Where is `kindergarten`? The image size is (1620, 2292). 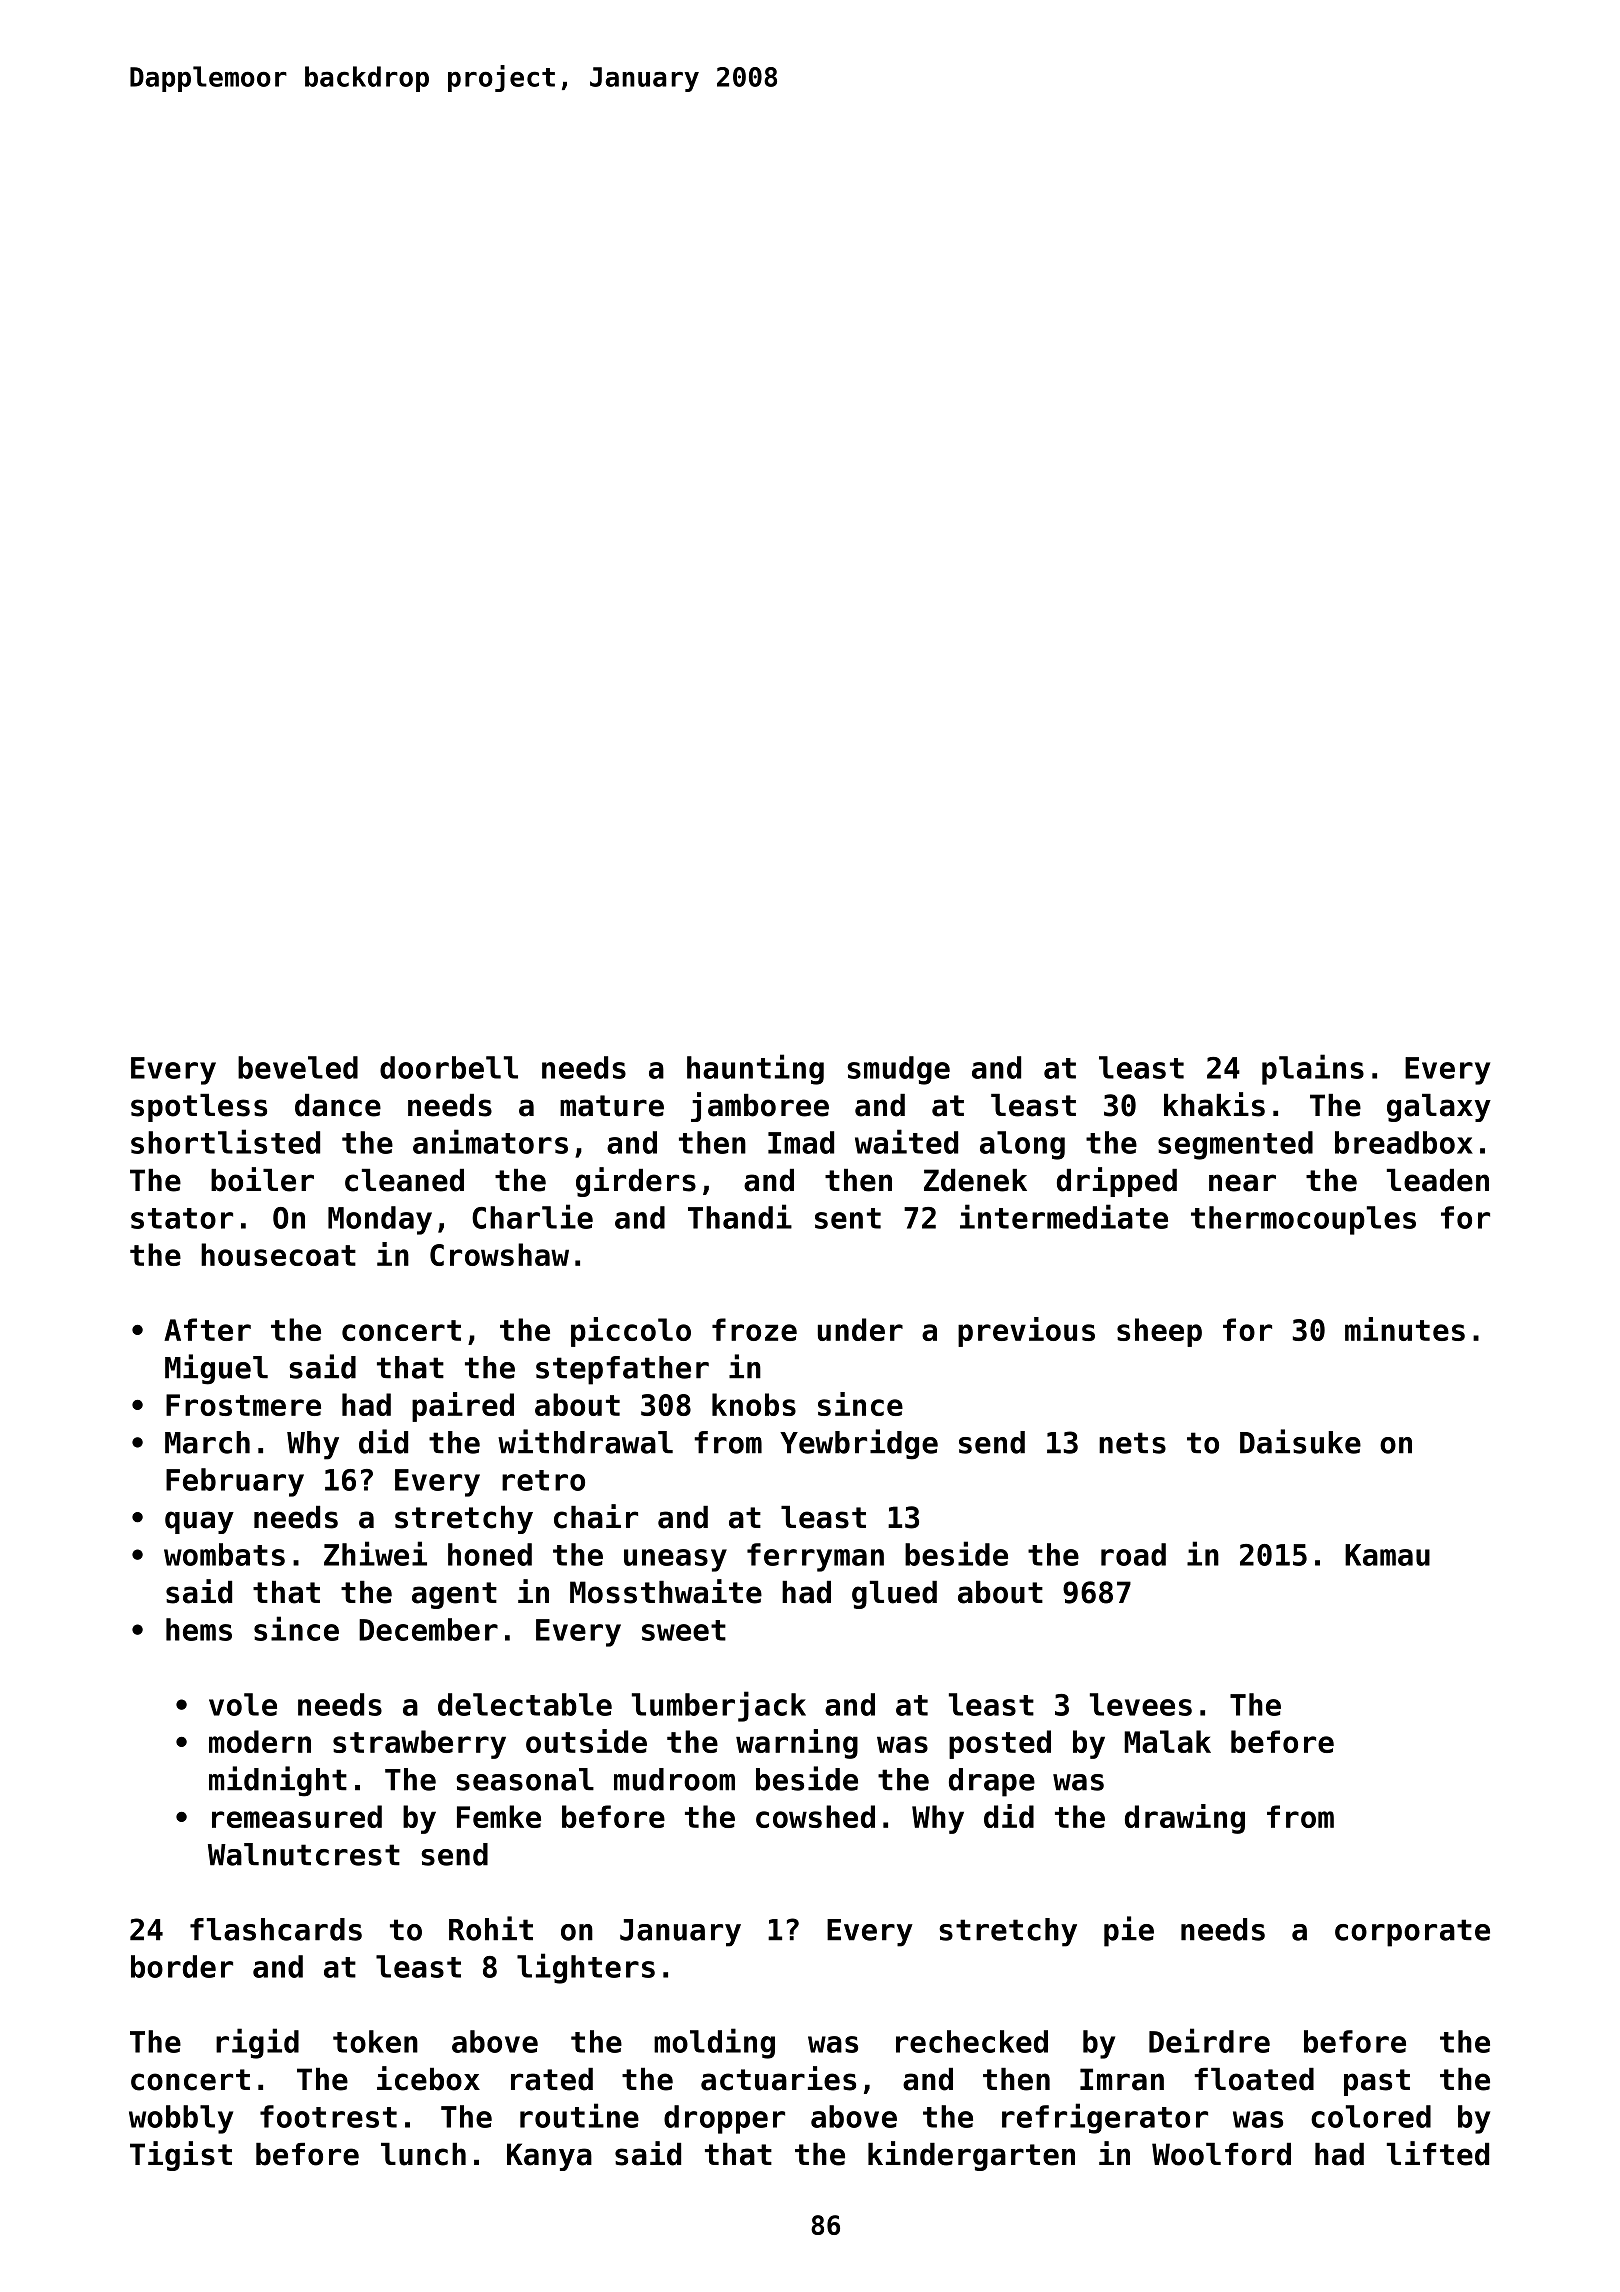
kindergarten is located at coordinates (971, 2156).
